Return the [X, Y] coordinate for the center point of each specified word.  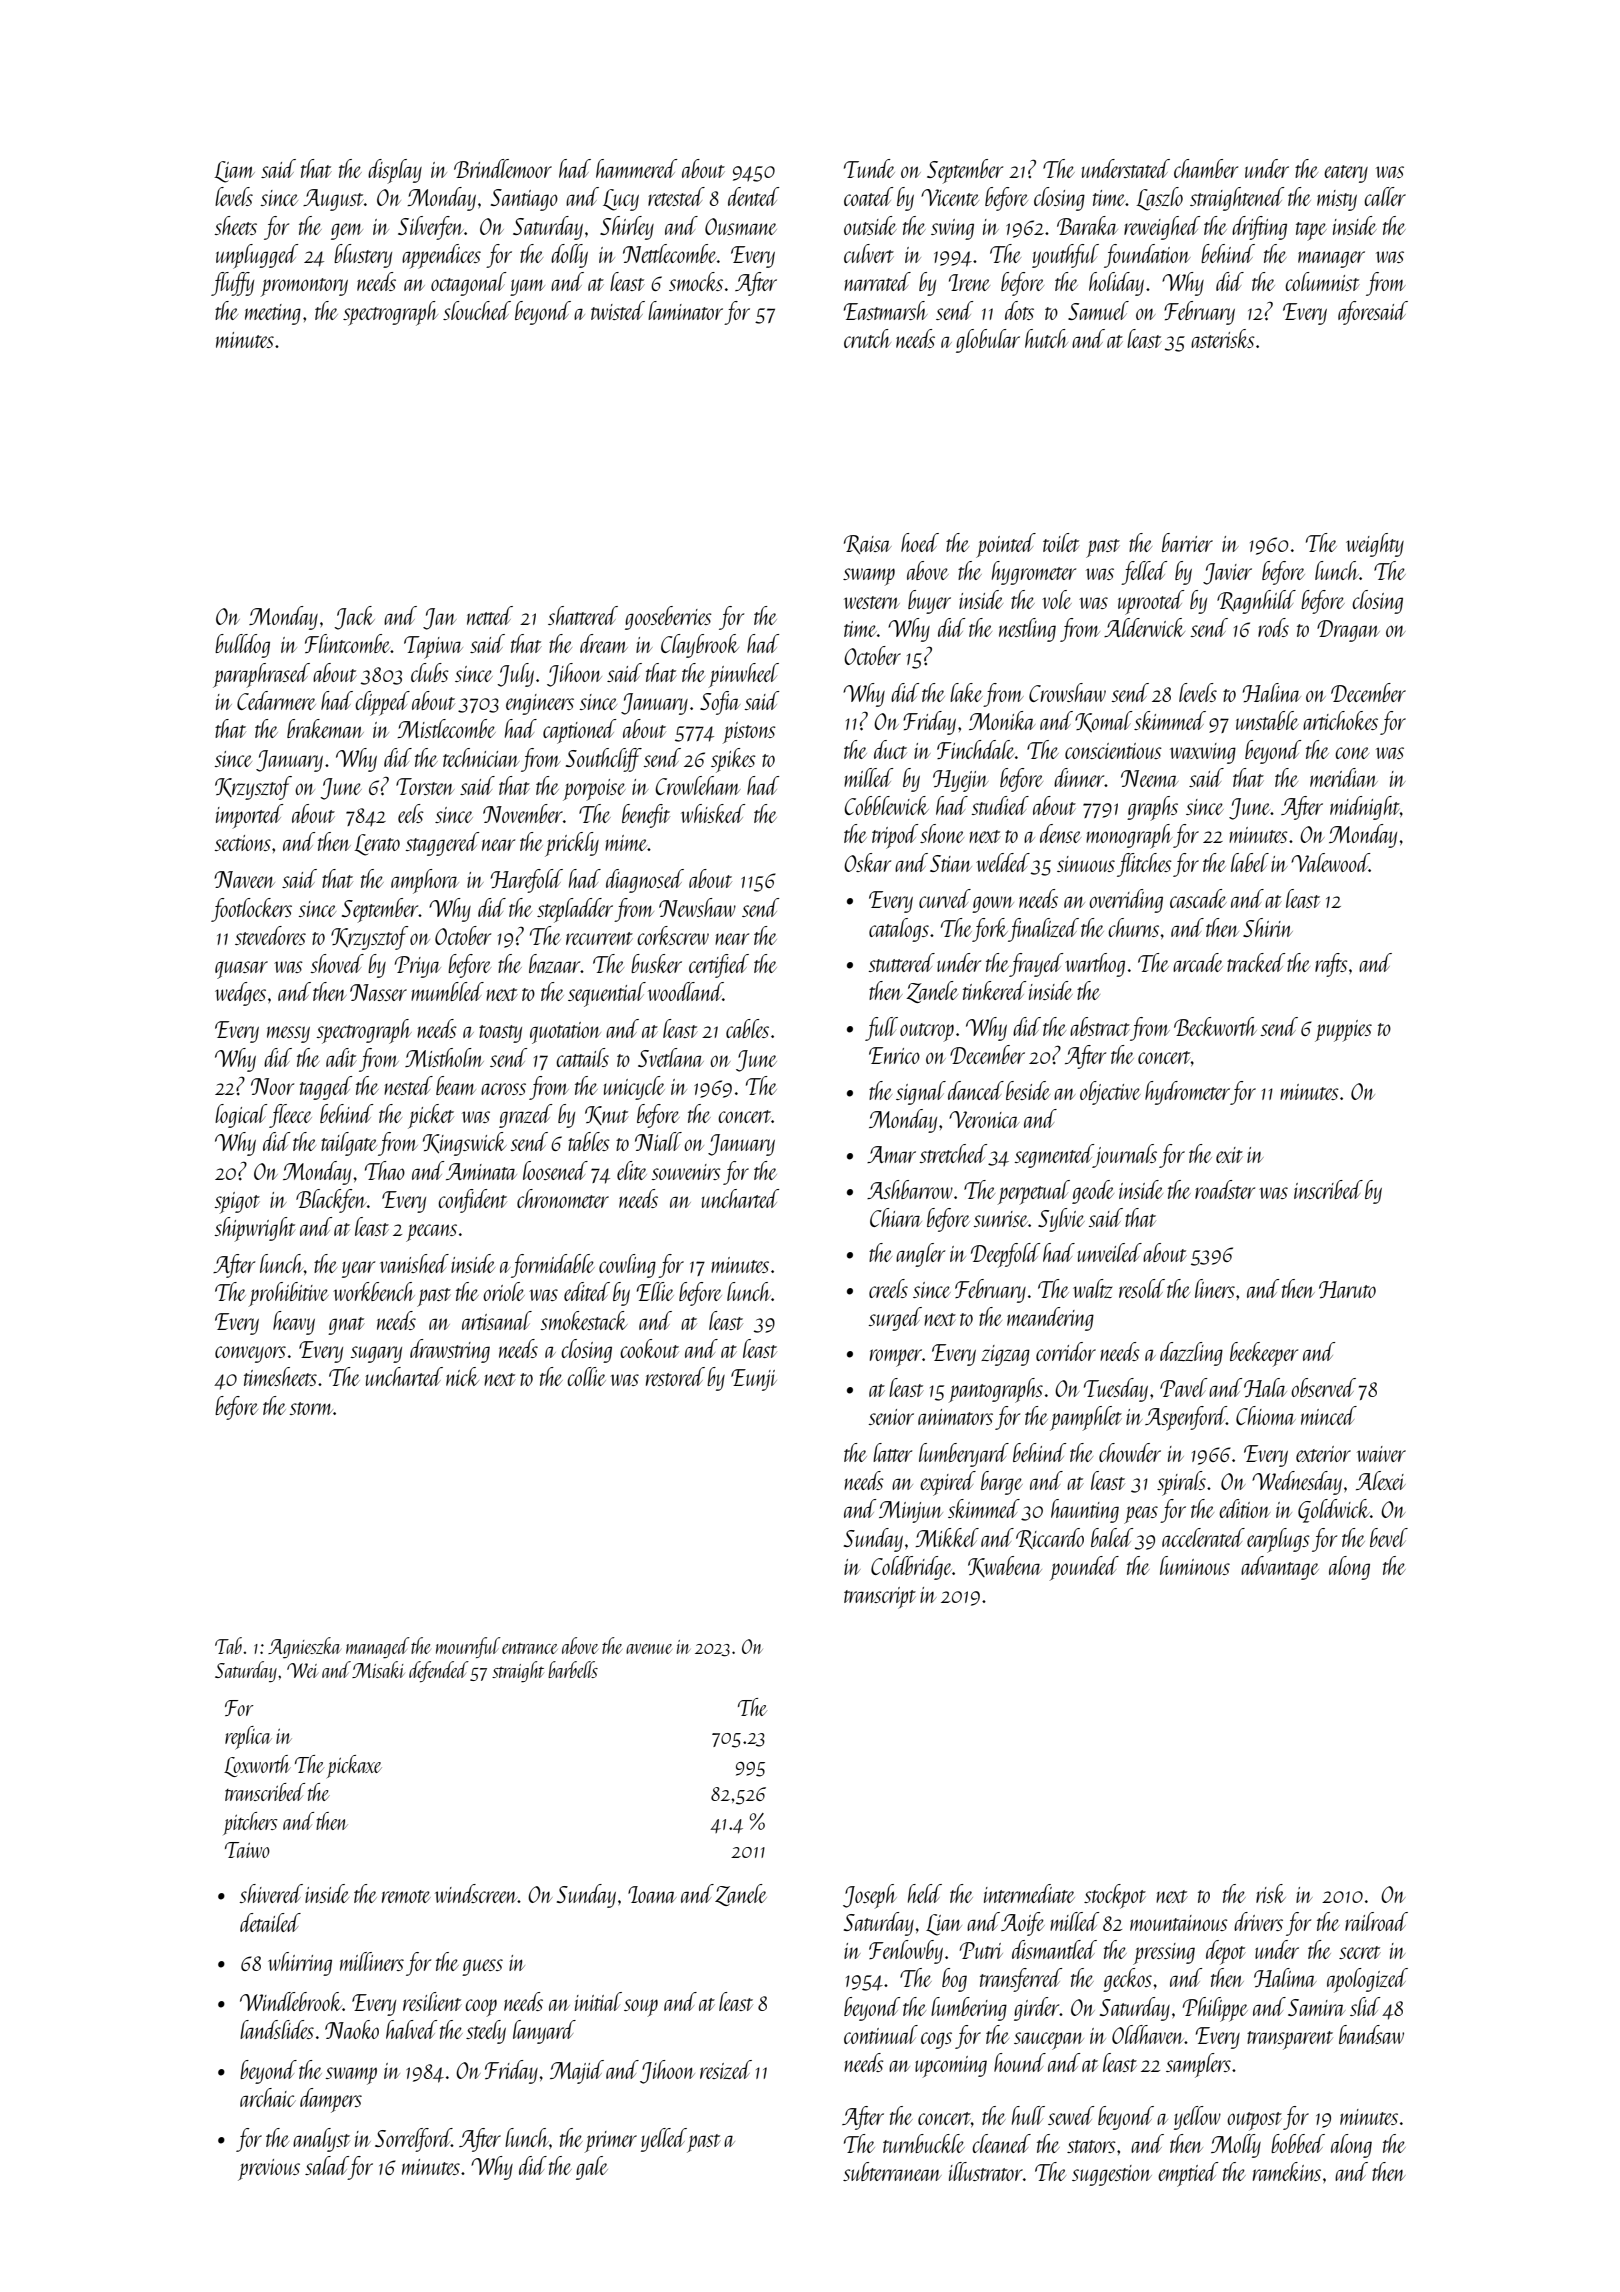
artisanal [497, 1320]
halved [411, 2029]
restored [675, 1376]
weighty [1375, 545]
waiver [1381, 1454]
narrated [877, 281]
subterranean [892, 2171]
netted [490, 615]
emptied [1188, 2174]
